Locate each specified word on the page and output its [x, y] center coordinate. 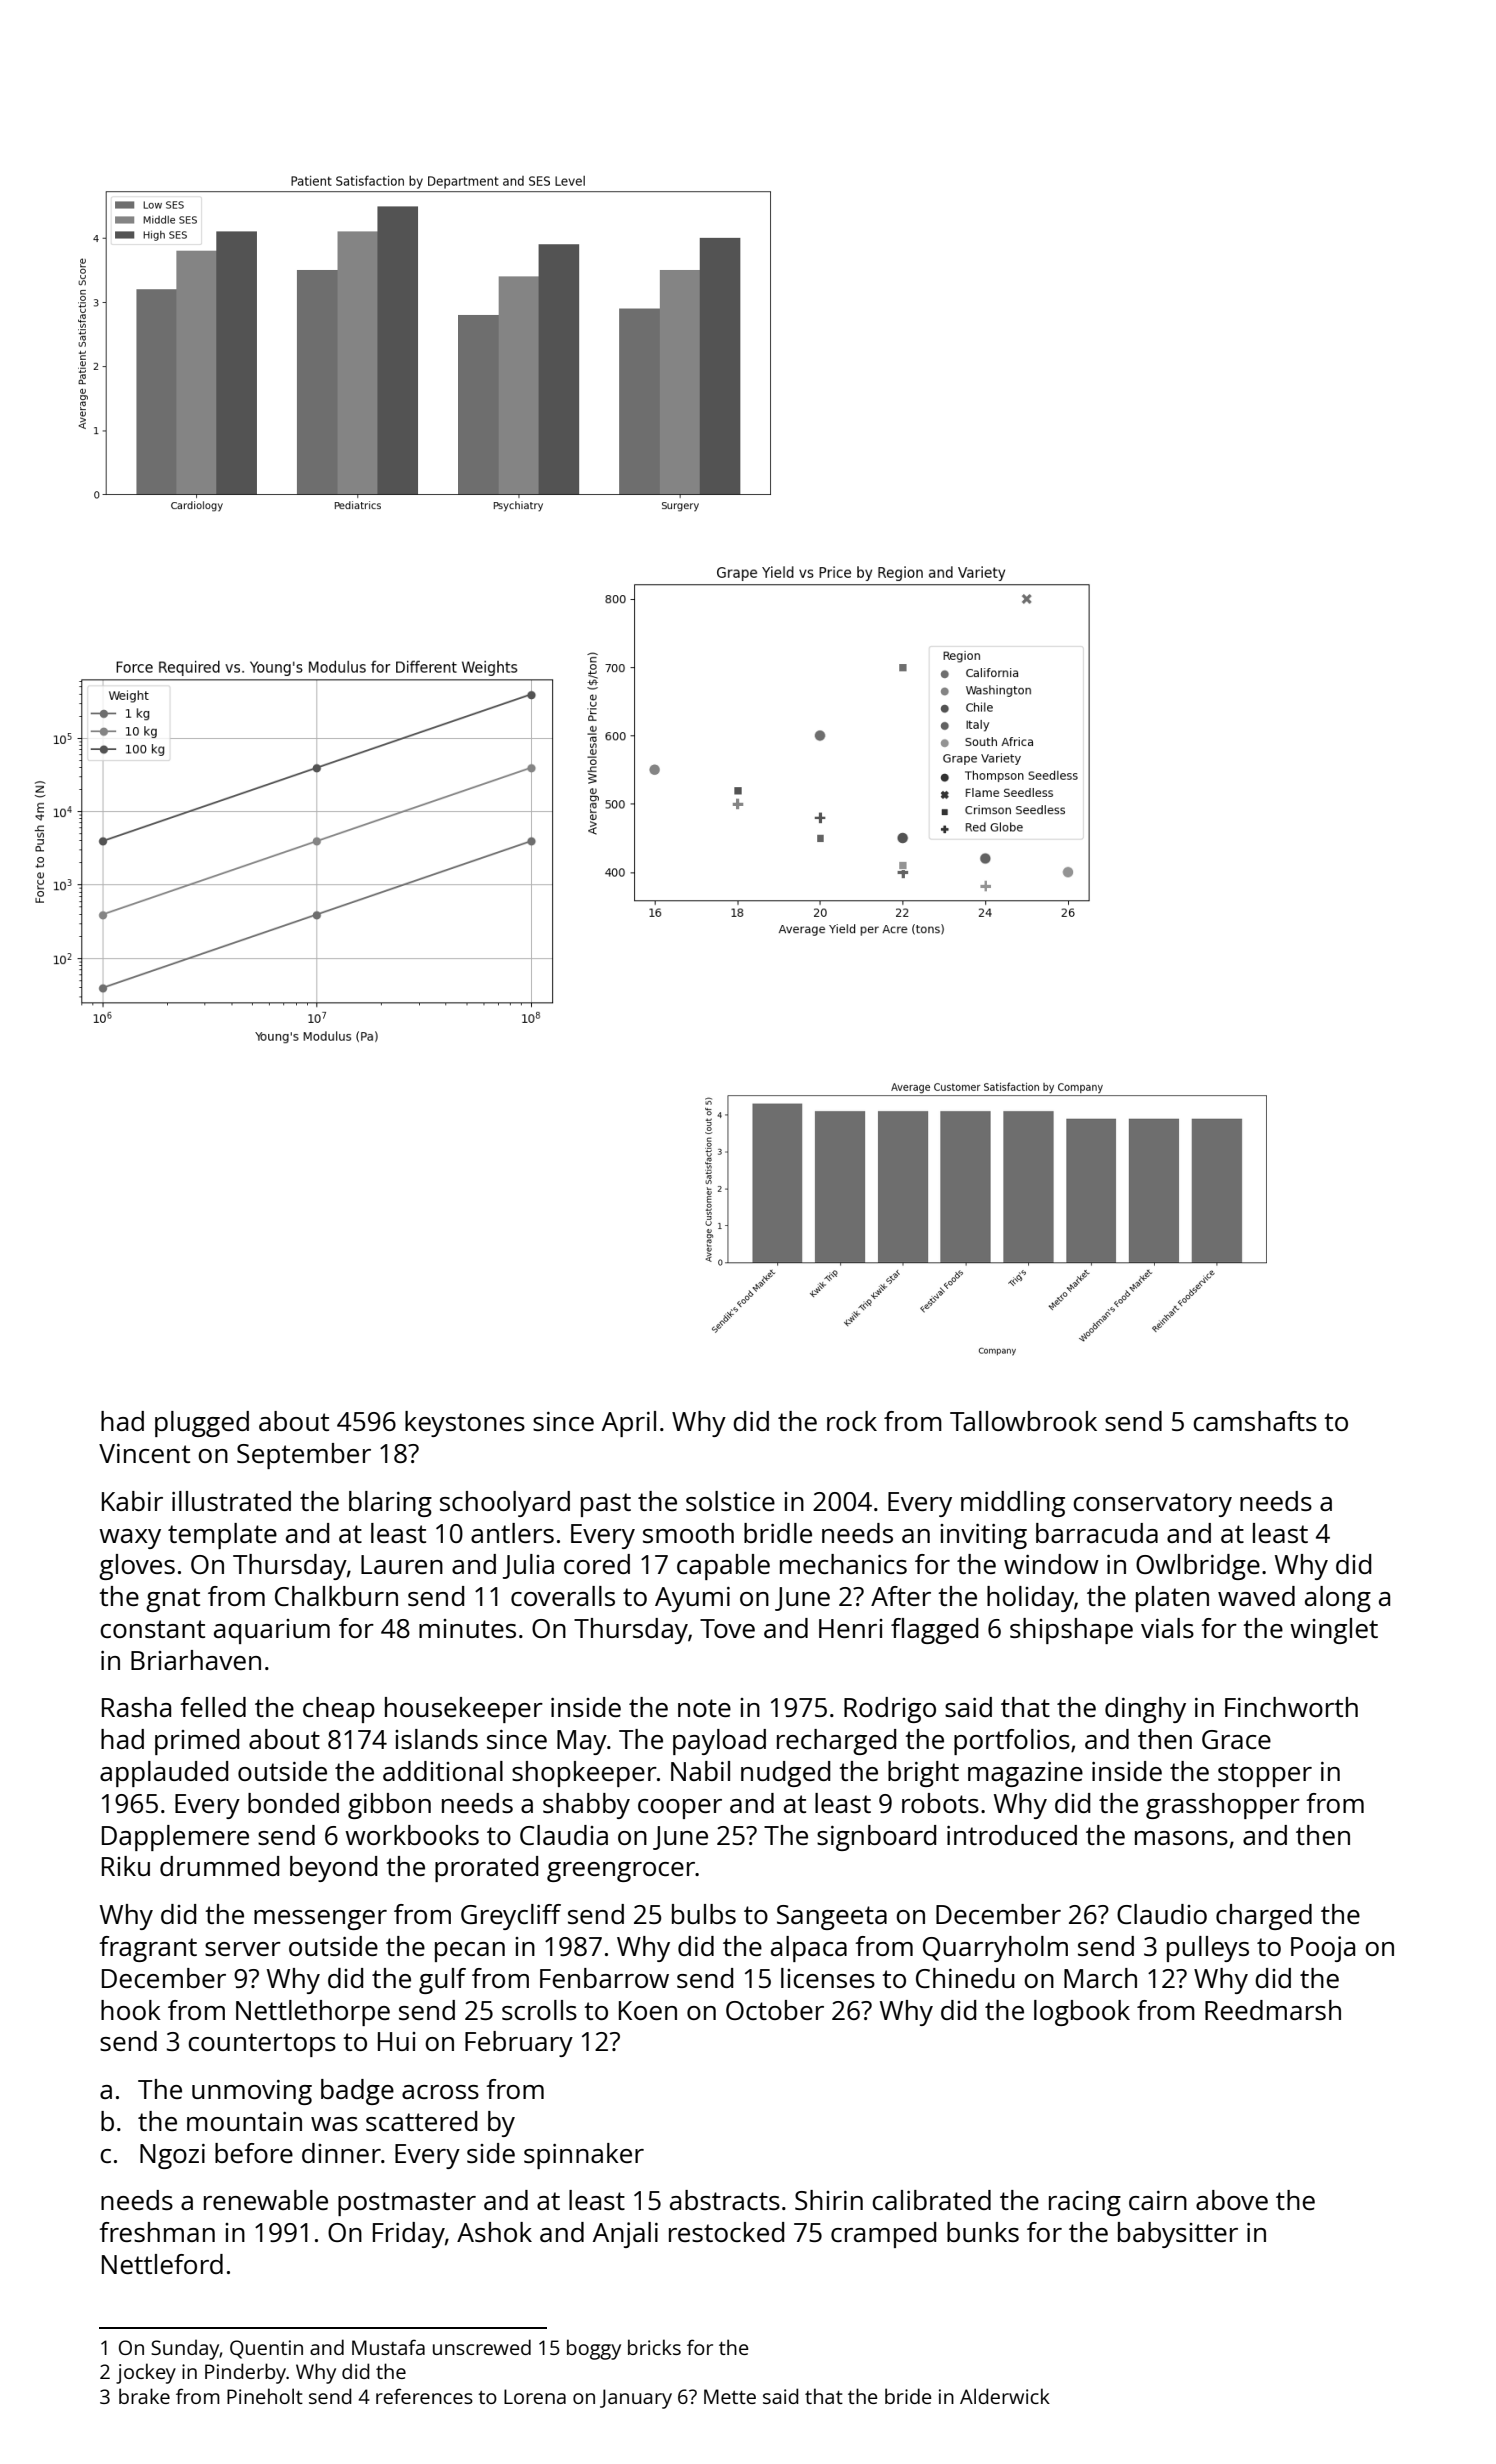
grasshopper [1223, 1806]
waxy [130, 1539]
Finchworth [1291, 1707]
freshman [157, 2232]
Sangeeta [832, 1917]
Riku [126, 1866]
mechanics [843, 1564]
